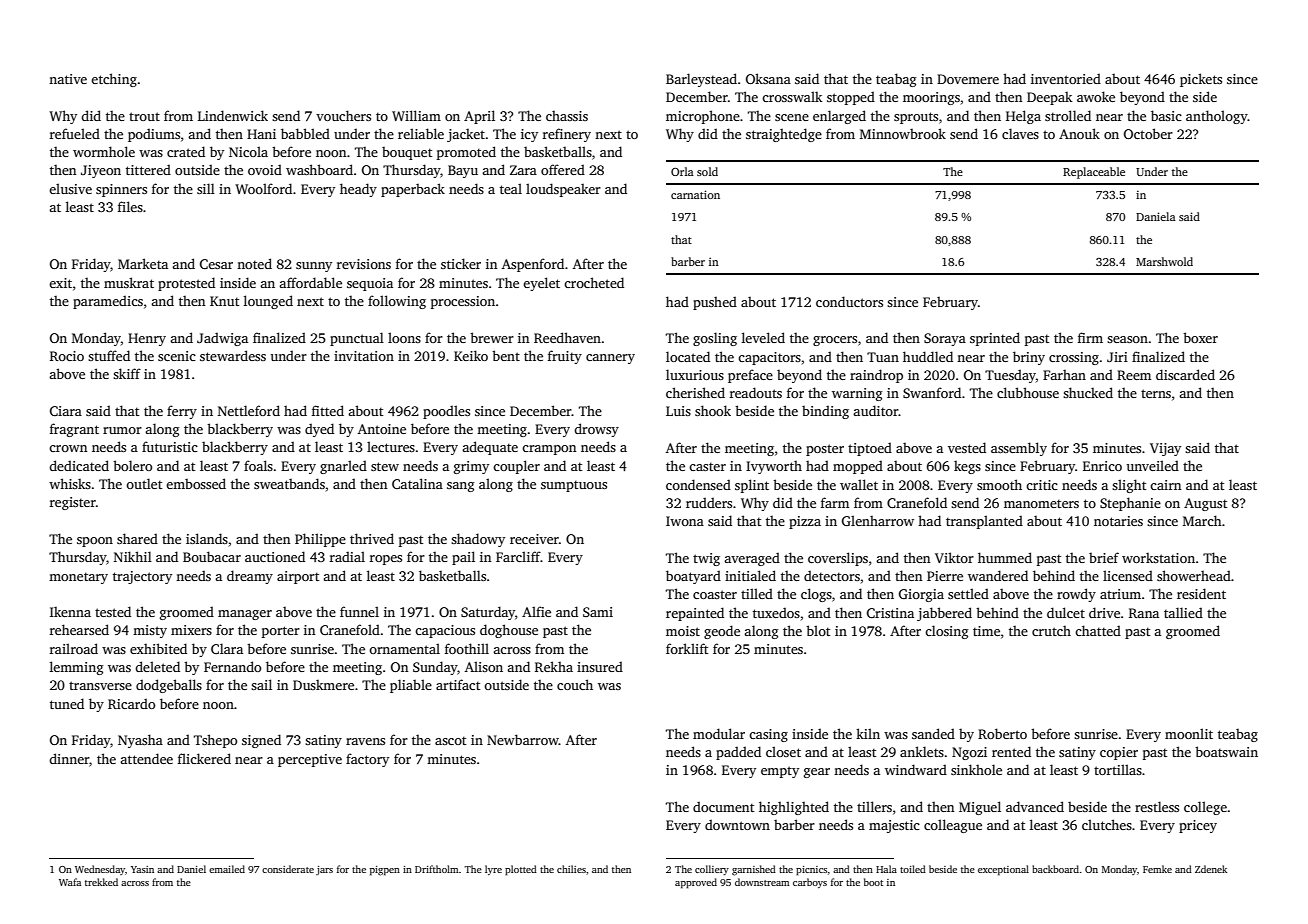 Image resolution: width=1308 pixels, height=924 pixels. What do you see at coordinates (738, 753) in the screenshot?
I see `padded` at bounding box center [738, 753].
